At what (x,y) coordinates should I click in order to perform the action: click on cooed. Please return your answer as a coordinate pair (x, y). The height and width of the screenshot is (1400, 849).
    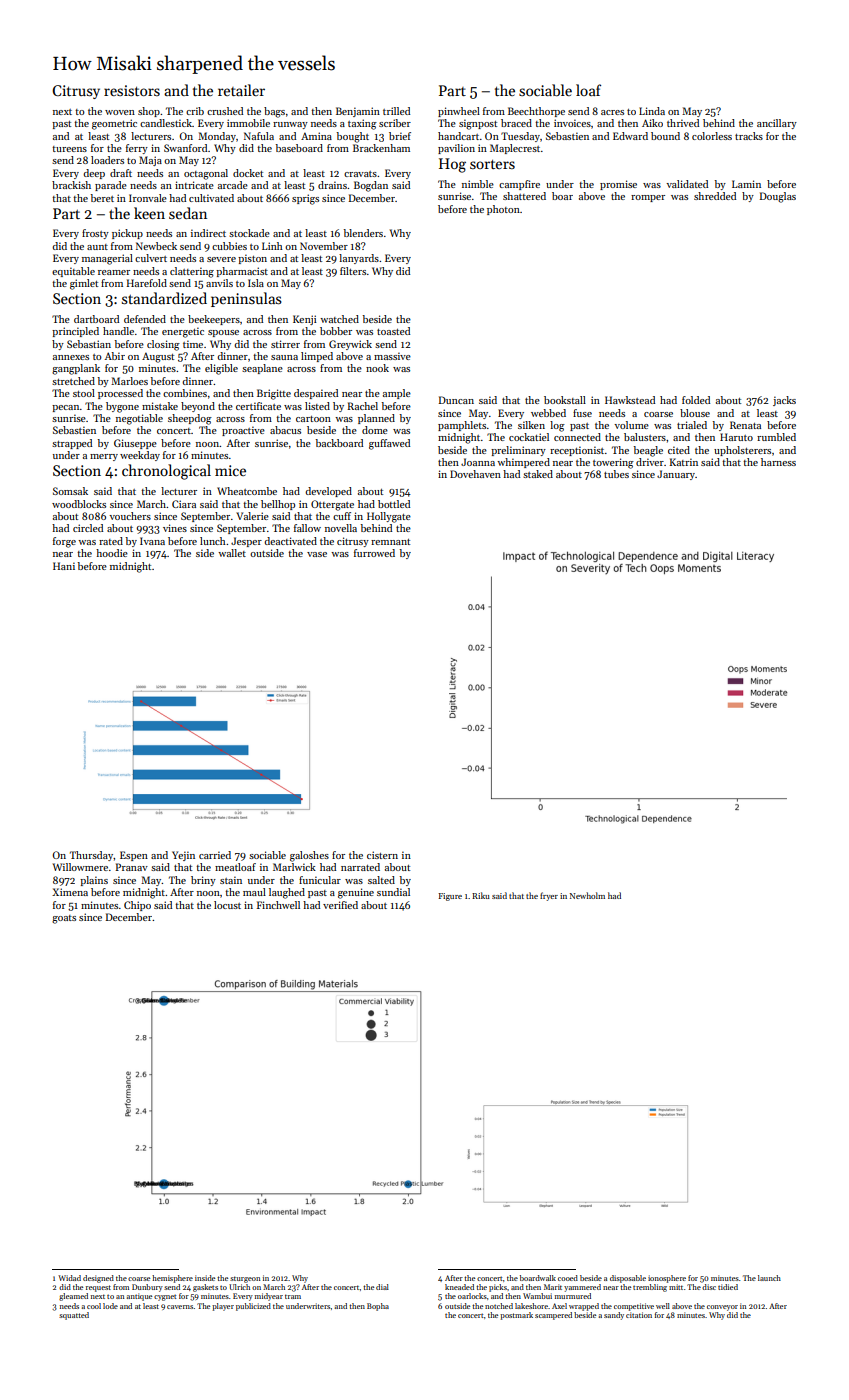
    Looking at the image, I should click on (568, 1278).
